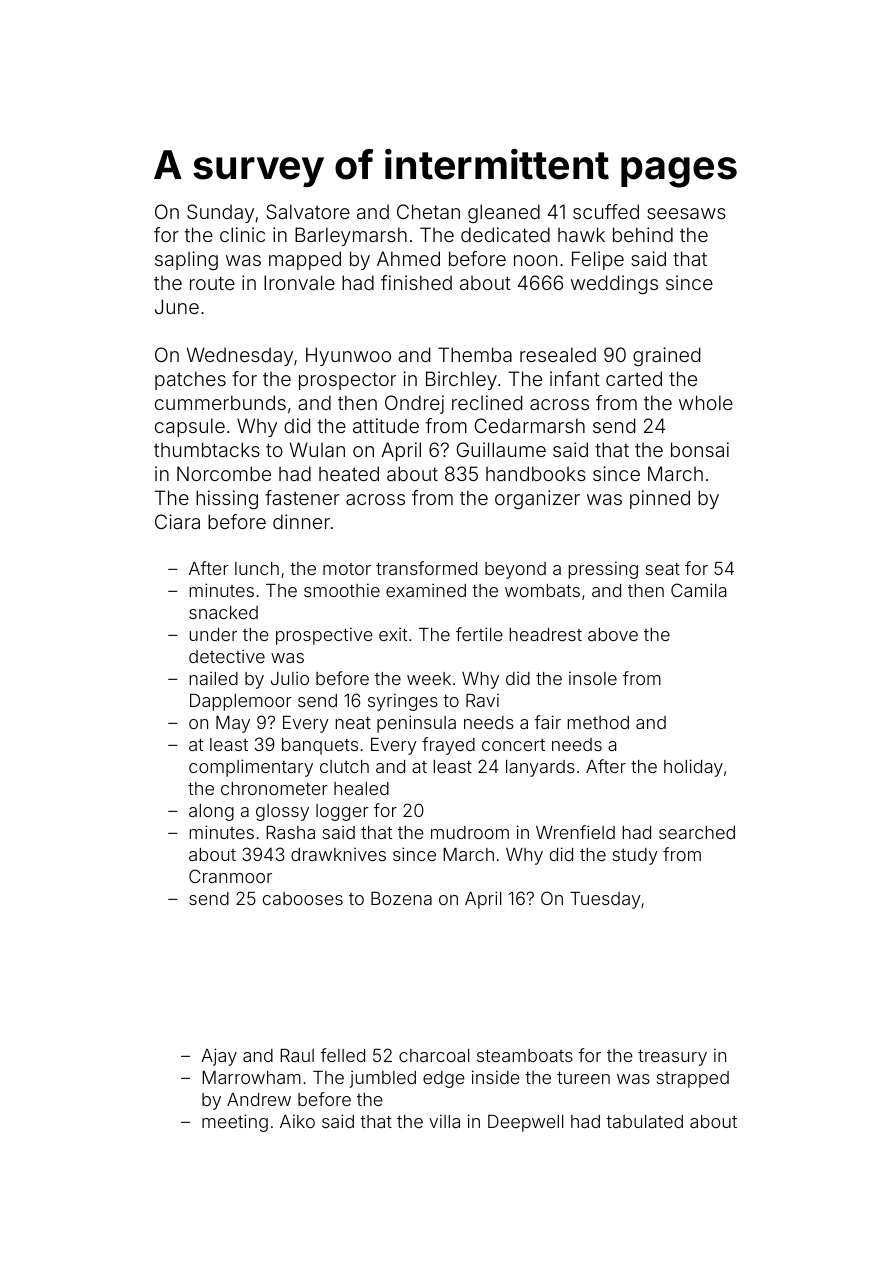  I want to click on grained, so click(666, 356).
